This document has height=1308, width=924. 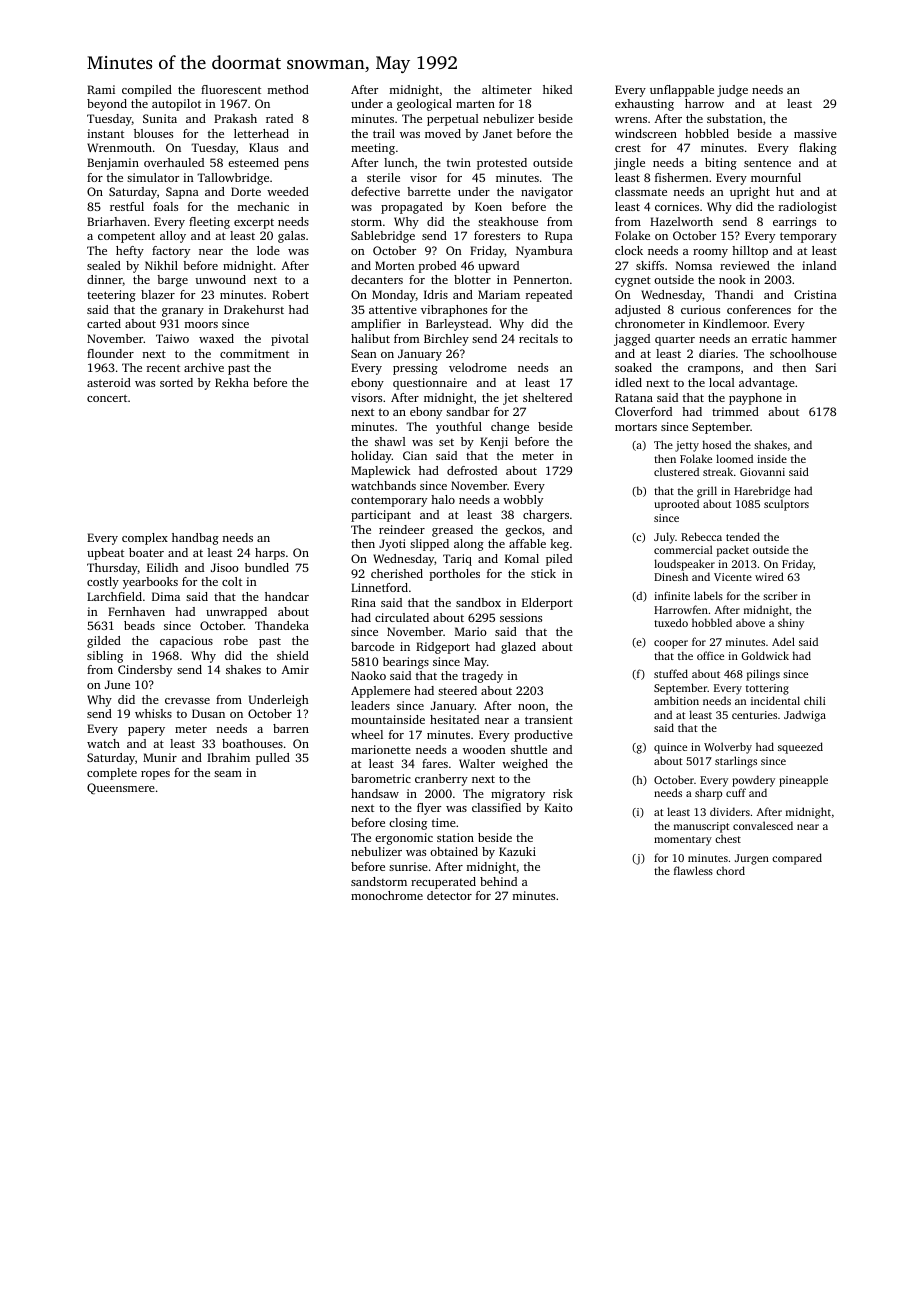 I want to click on Benjamin, so click(x=113, y=164).
